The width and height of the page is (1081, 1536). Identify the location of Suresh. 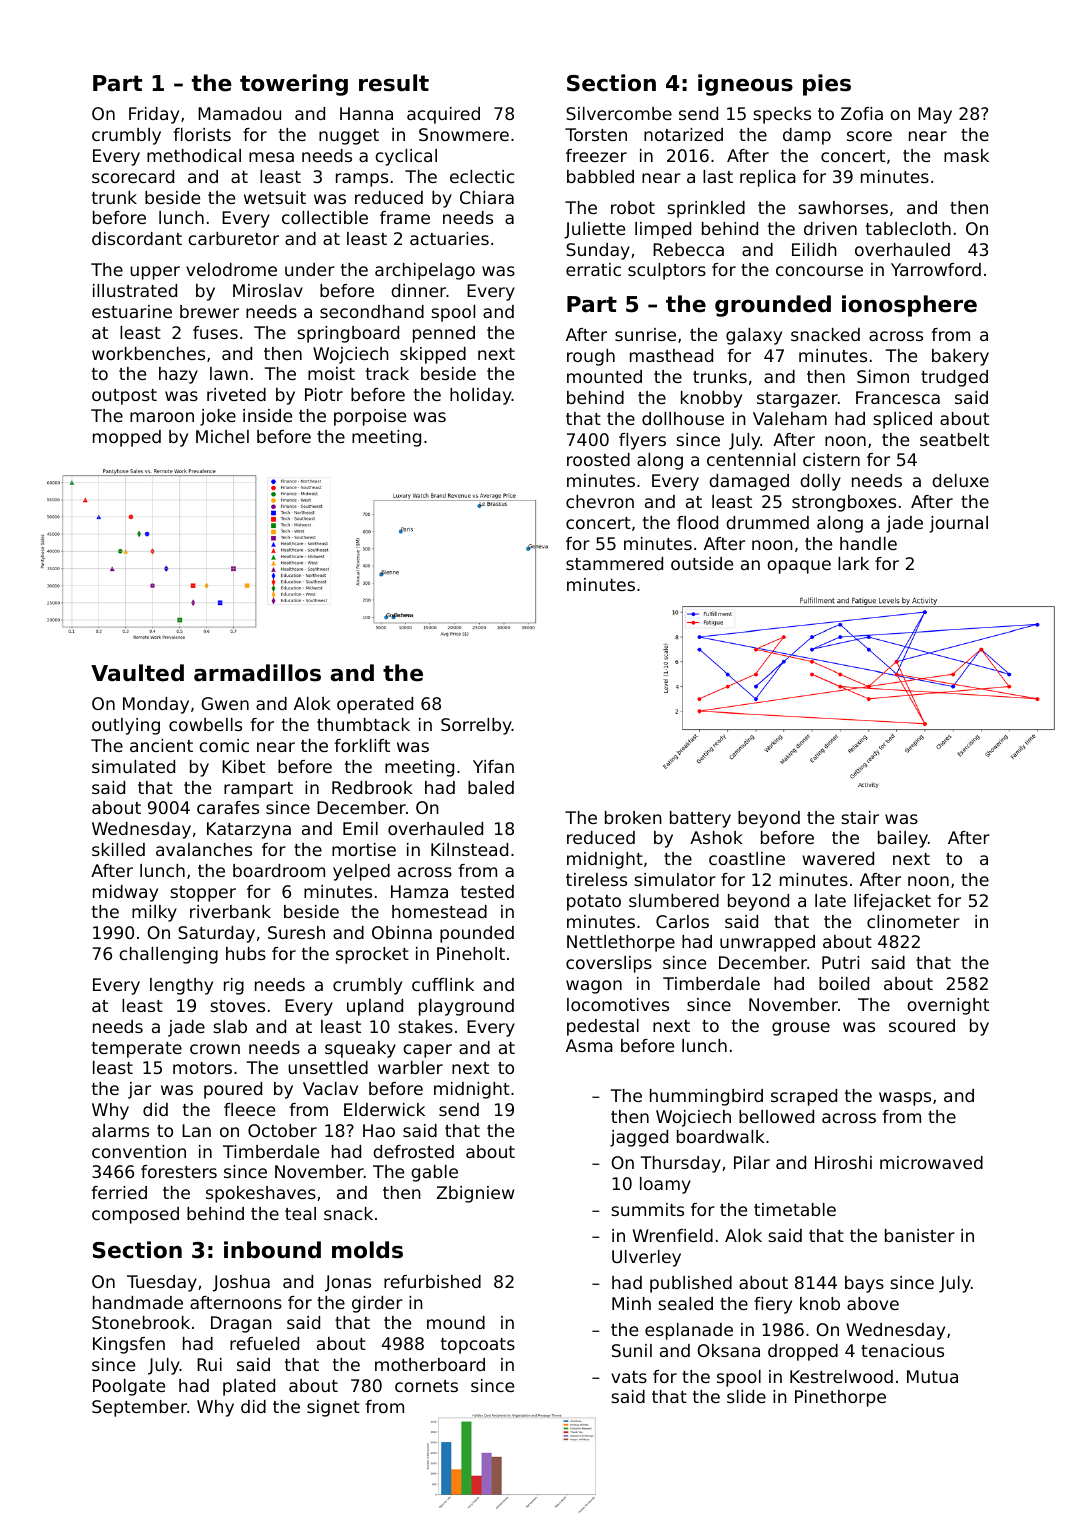
(296, 932).
